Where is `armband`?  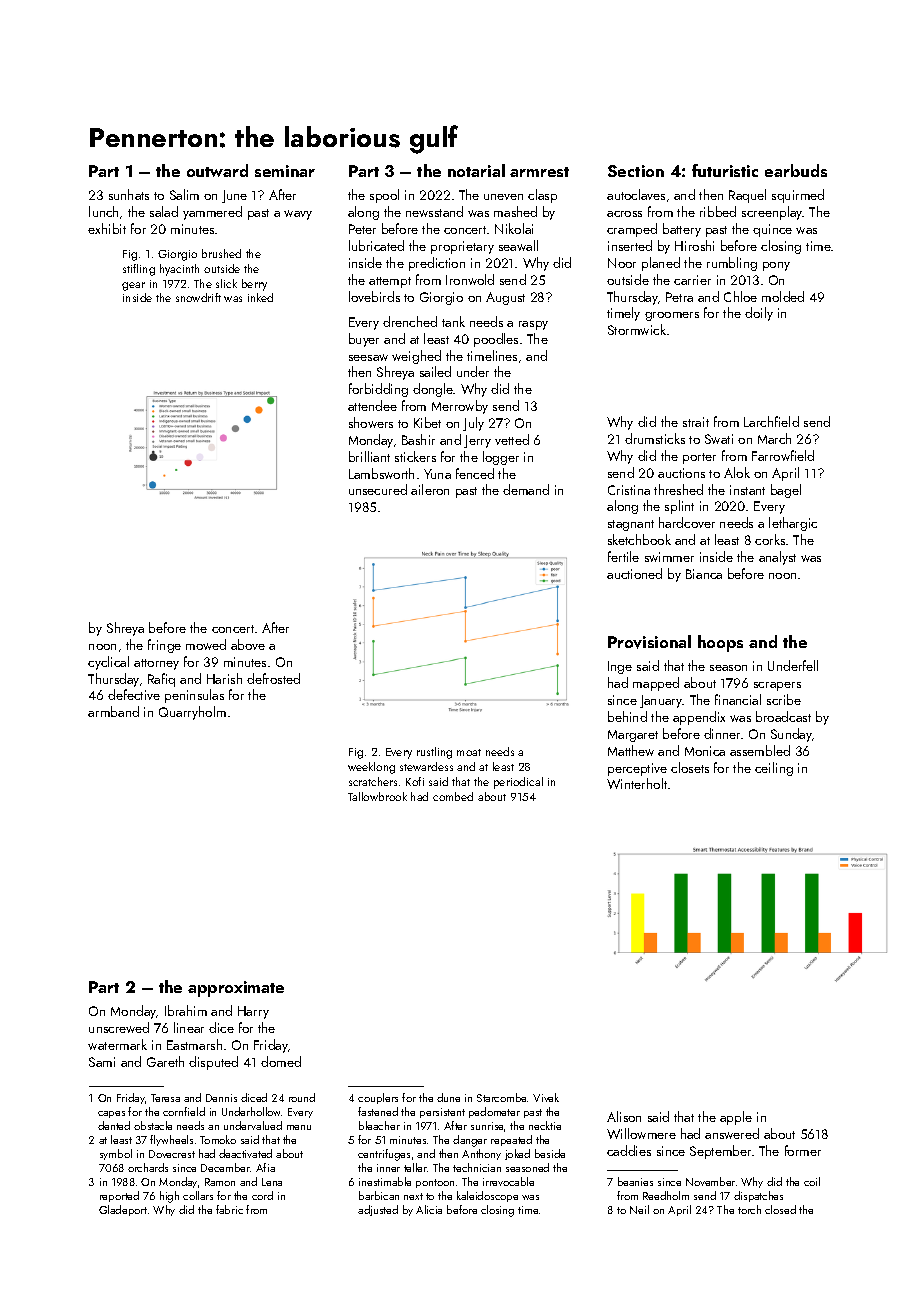
armband is located at coordinates (113, 711).
